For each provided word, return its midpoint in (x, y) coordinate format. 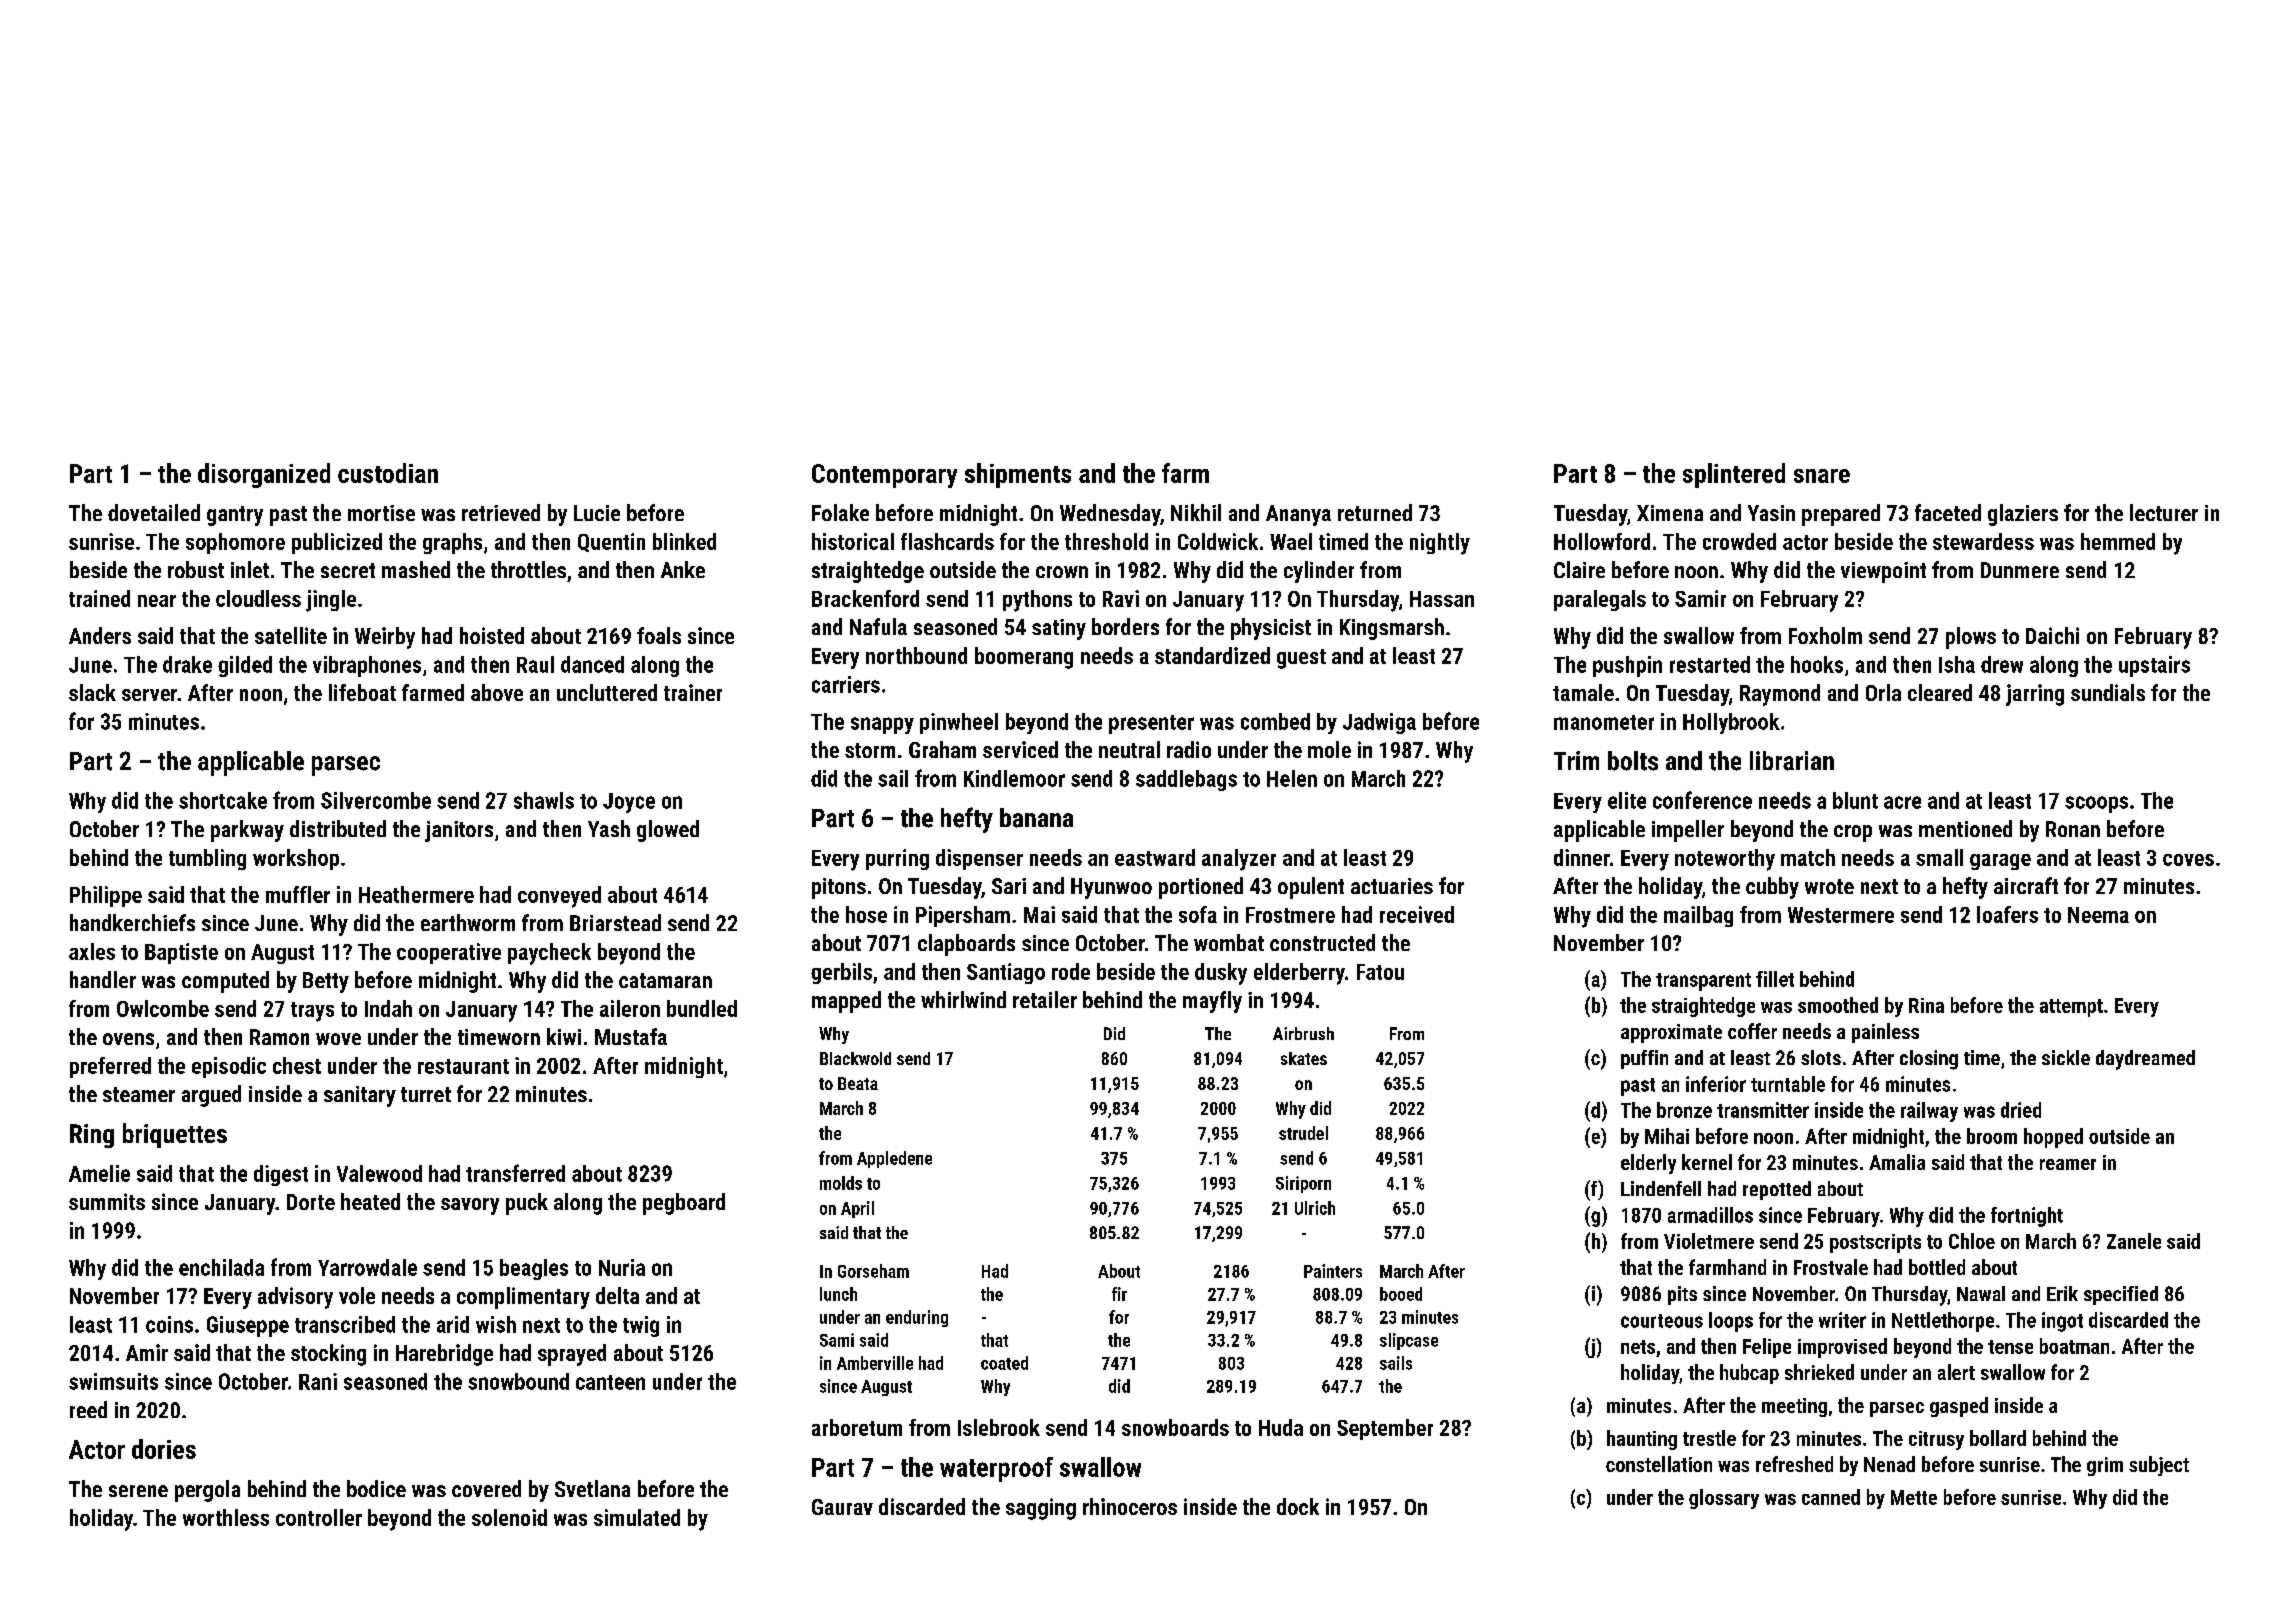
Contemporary (884, 476)
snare (1822, 476)
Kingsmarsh (1392, 629)
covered (486, 1488)
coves (2188, 860)
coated (1004, 1363)
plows (1971, 638)
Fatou (1380, 972)
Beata (858, 1083)
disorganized (264, 475)
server (149, 695)
